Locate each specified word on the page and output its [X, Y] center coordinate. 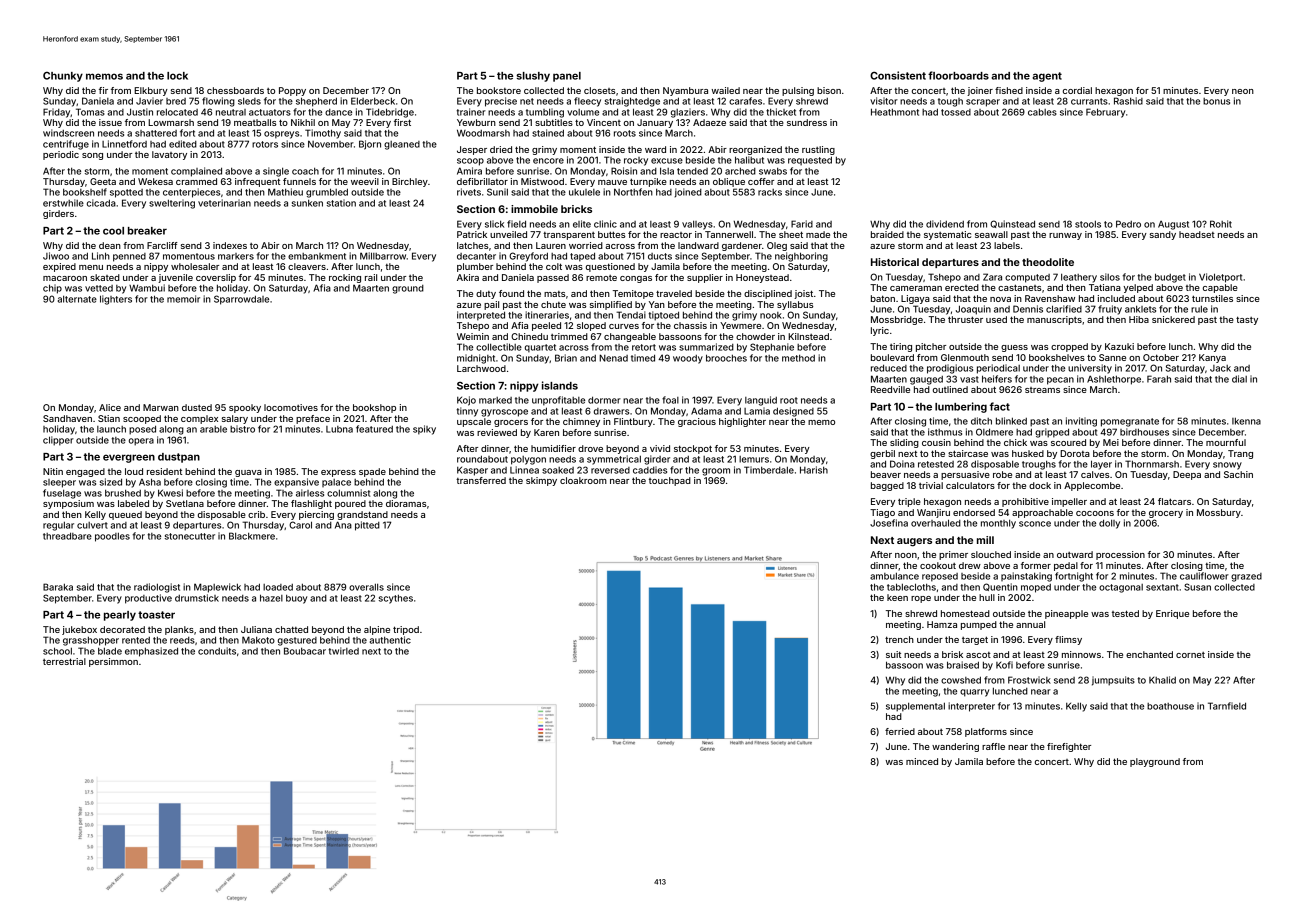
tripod [406, 630]
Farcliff [162, 245]
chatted [291, 629]
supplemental [915, 707]
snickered [1173, 319]
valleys [697, 225]
